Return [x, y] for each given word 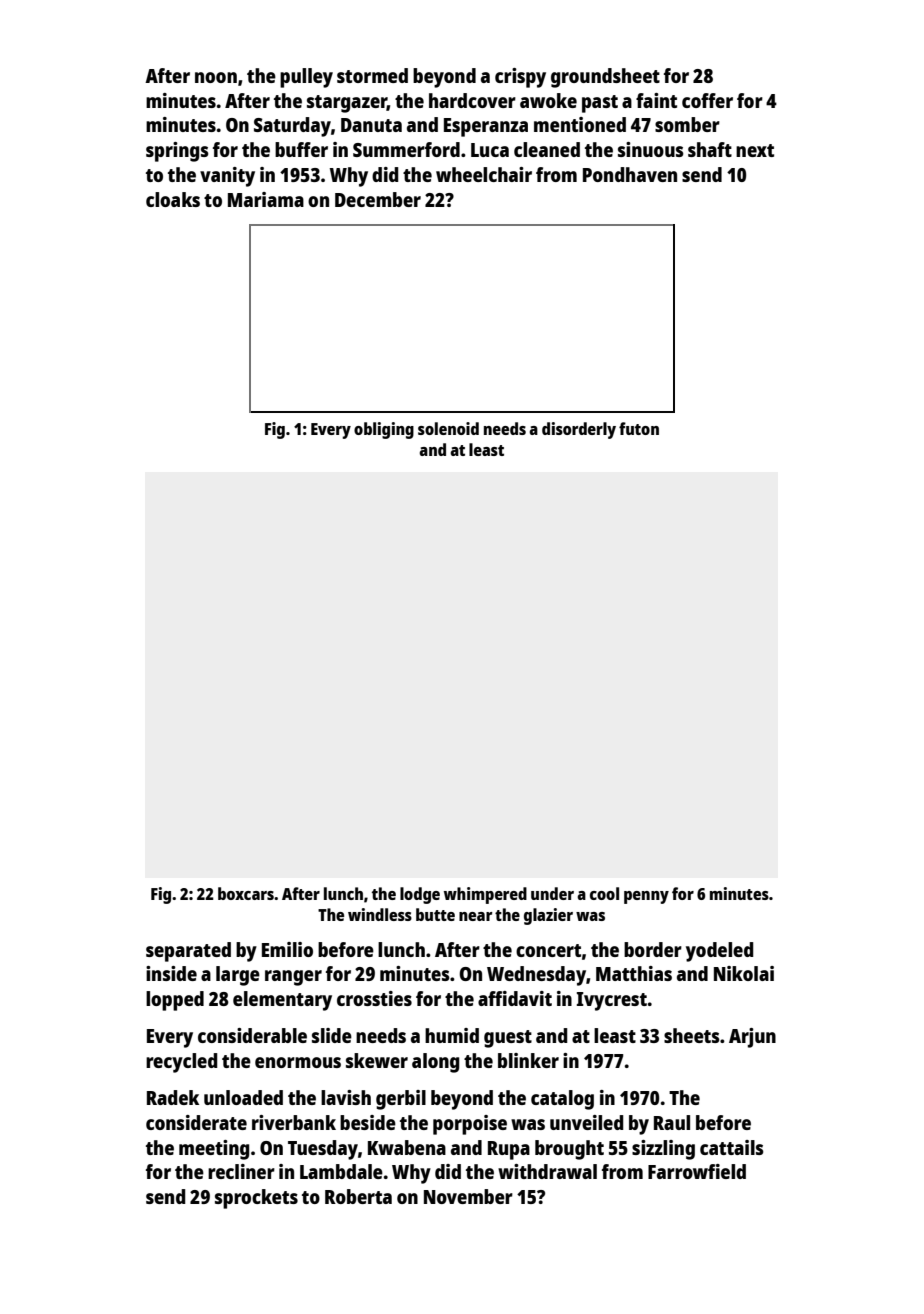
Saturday [292, 127]
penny [646, 897]
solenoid [448, 428]
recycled [181, 1063]
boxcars [246, 893]
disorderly [579, 430]
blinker [528, 1060]
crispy [520, 78]
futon [639, 428]
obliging [384, 430]
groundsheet [605, 78]
